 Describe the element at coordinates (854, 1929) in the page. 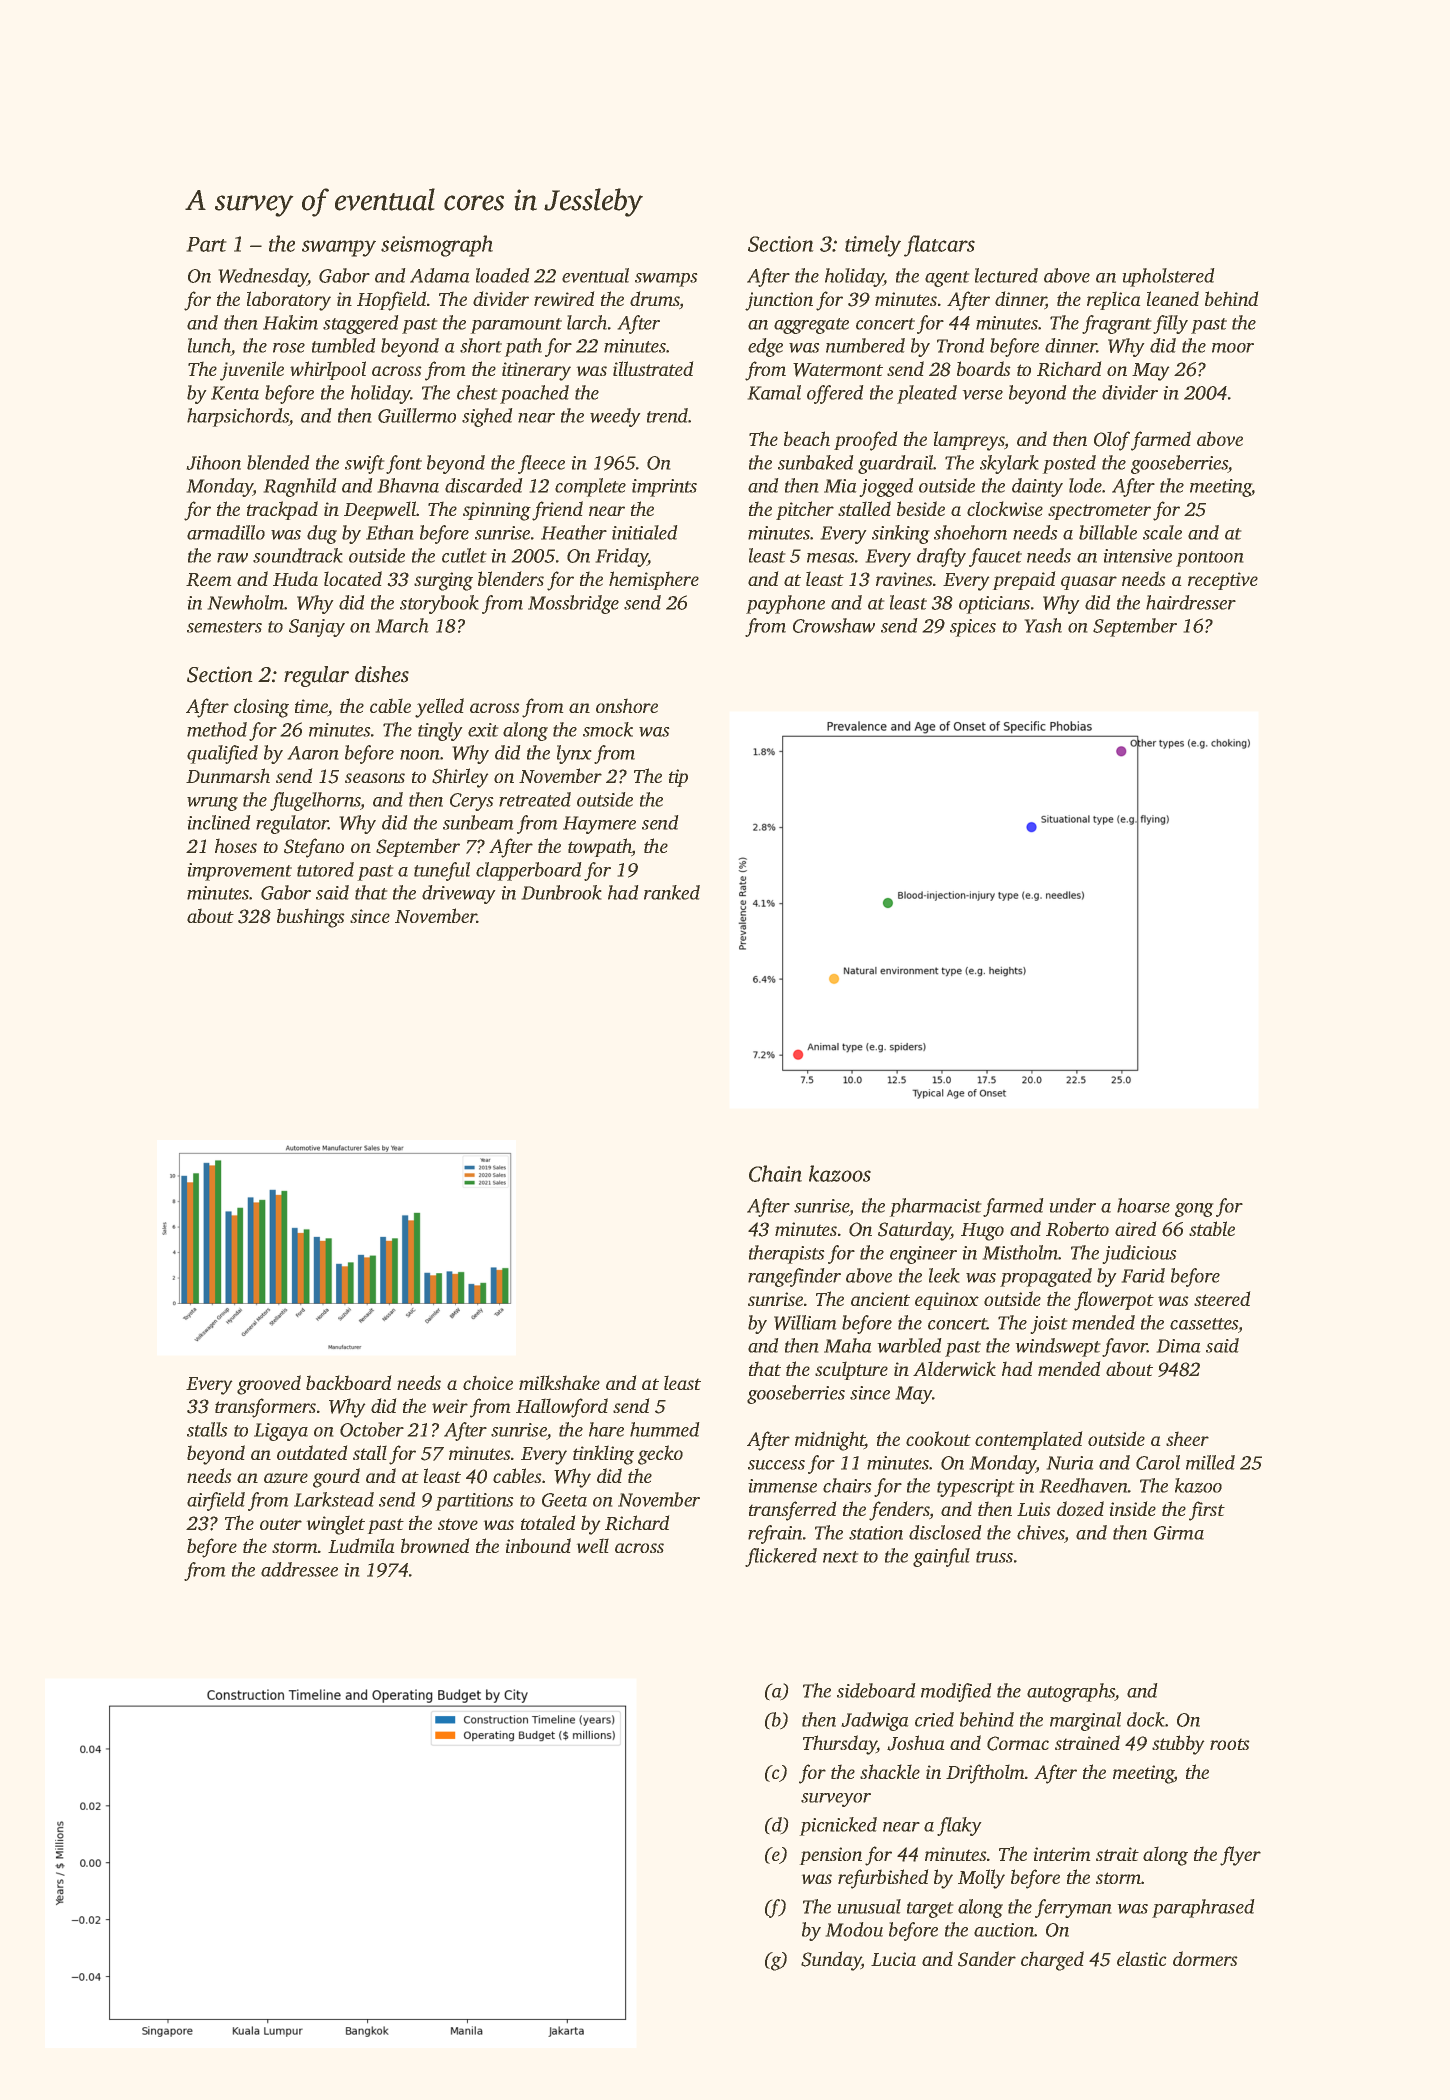

I see `Modou` at that location.
